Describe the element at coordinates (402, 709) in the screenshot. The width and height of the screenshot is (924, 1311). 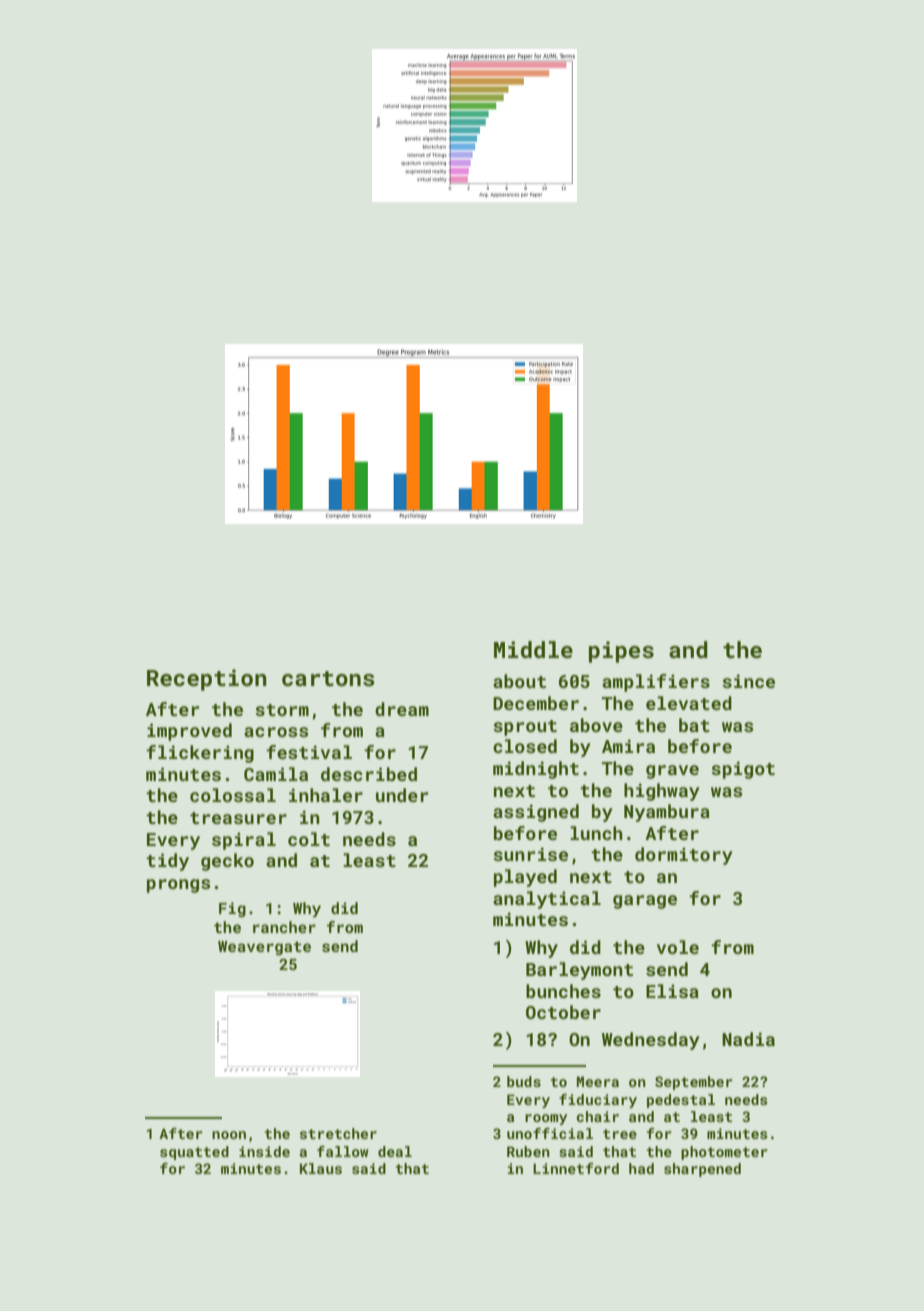
I see `dream` at that location.
